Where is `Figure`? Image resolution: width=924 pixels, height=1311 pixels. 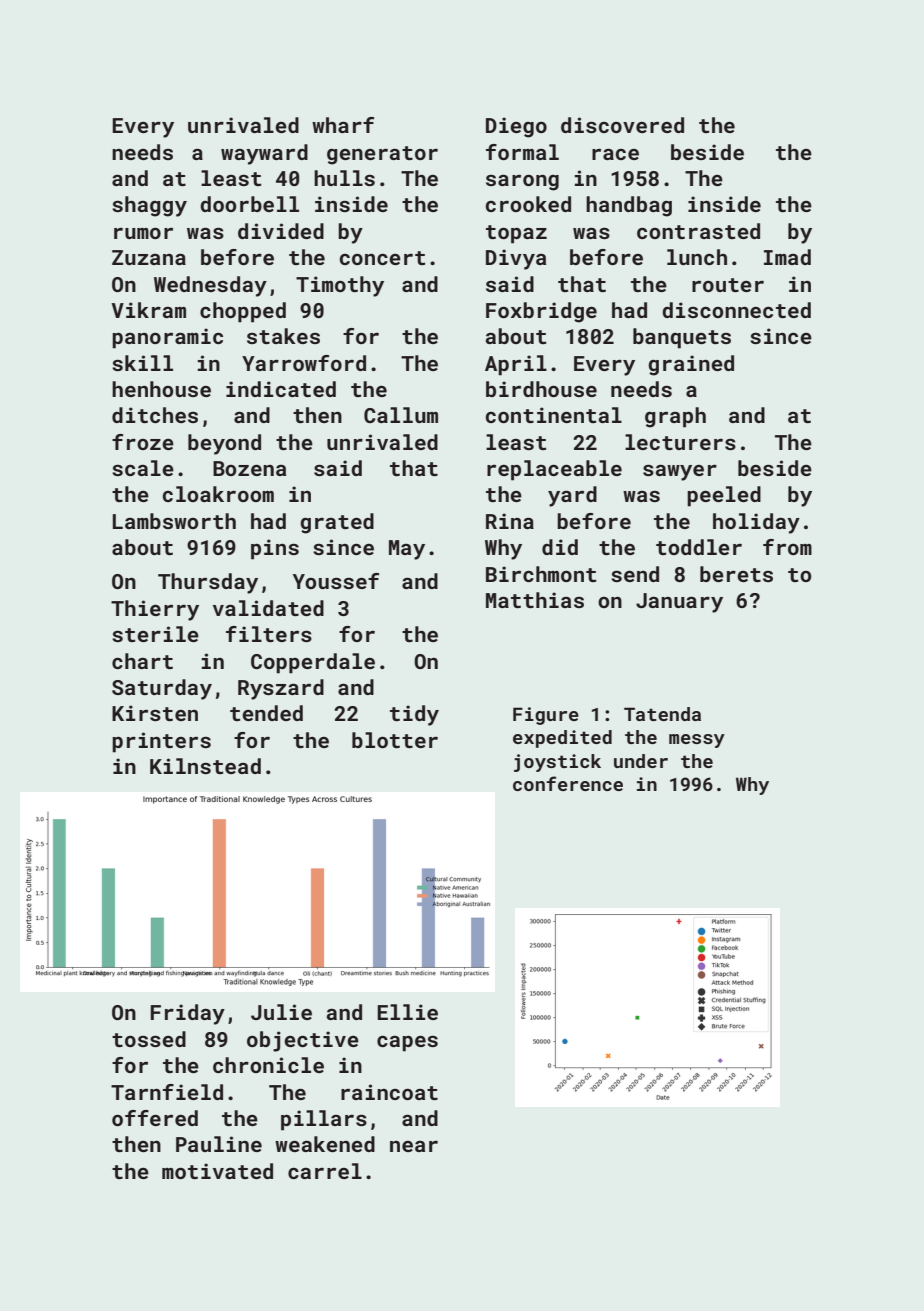
Figure is located at coordinates (546, 716).
